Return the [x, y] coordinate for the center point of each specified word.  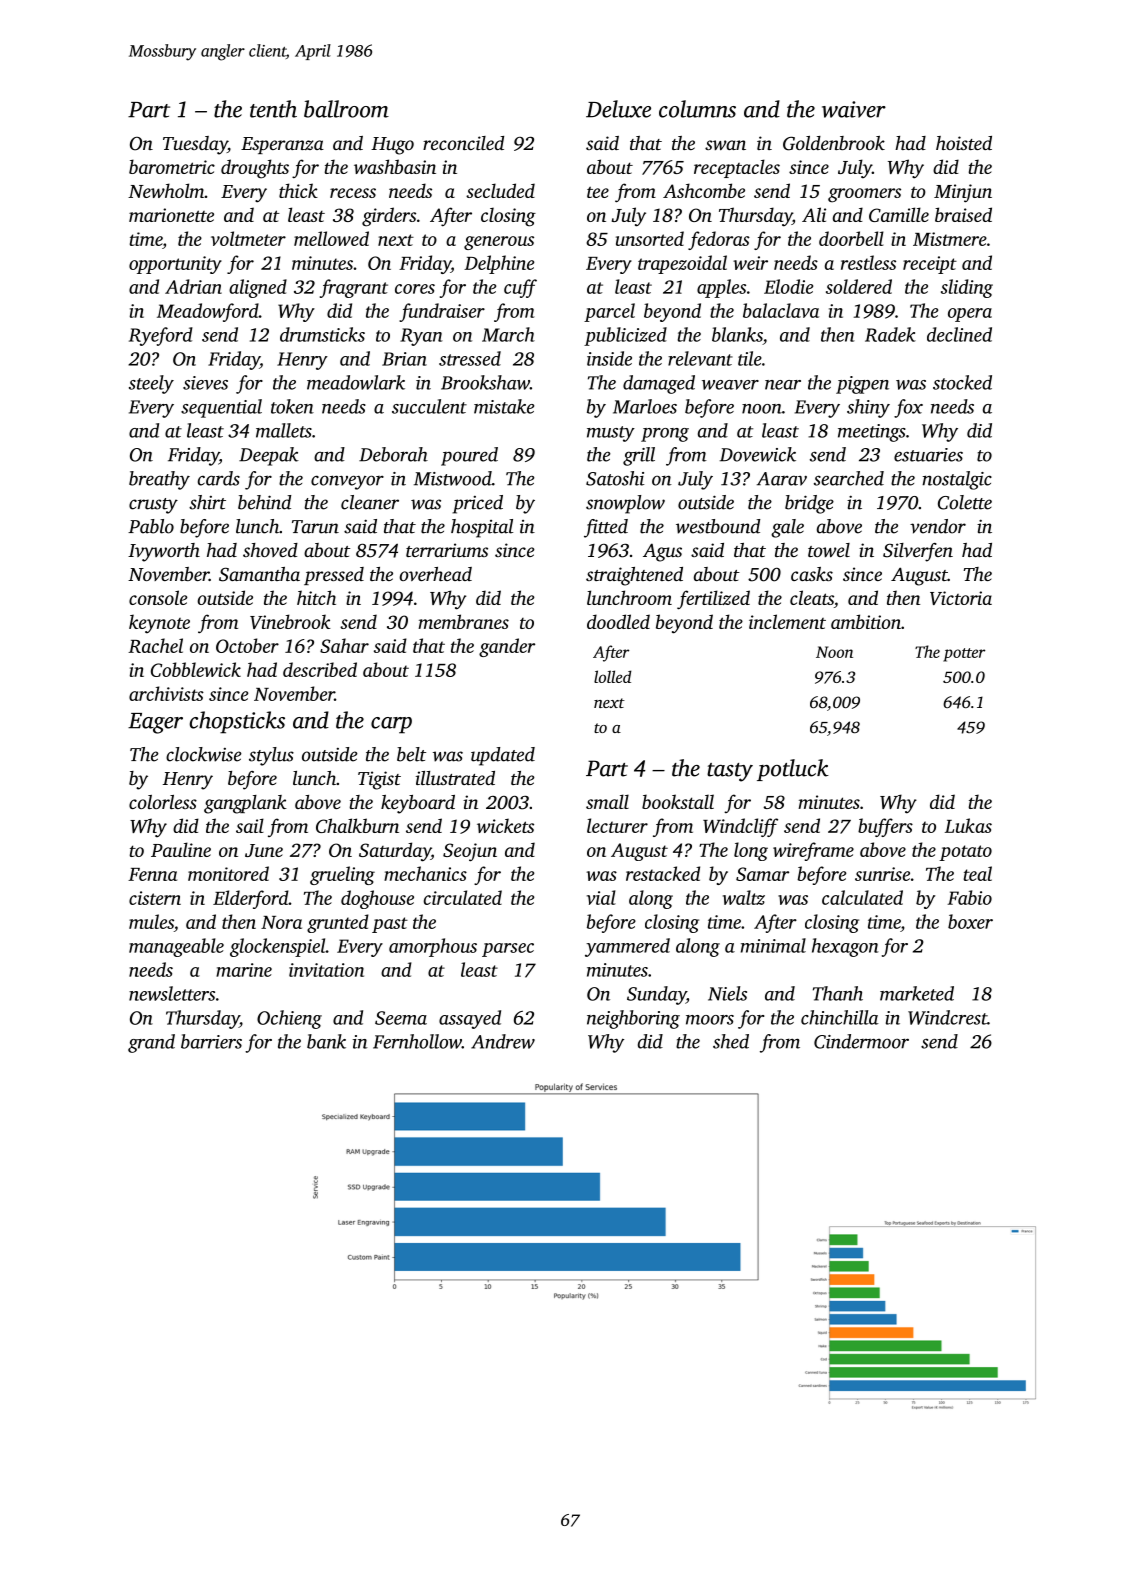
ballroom [346, 109]
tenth [273, 109]
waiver [854, 109]
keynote [159, 624]
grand [151, 1043]
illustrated [455, 778]
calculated [862, 897]
